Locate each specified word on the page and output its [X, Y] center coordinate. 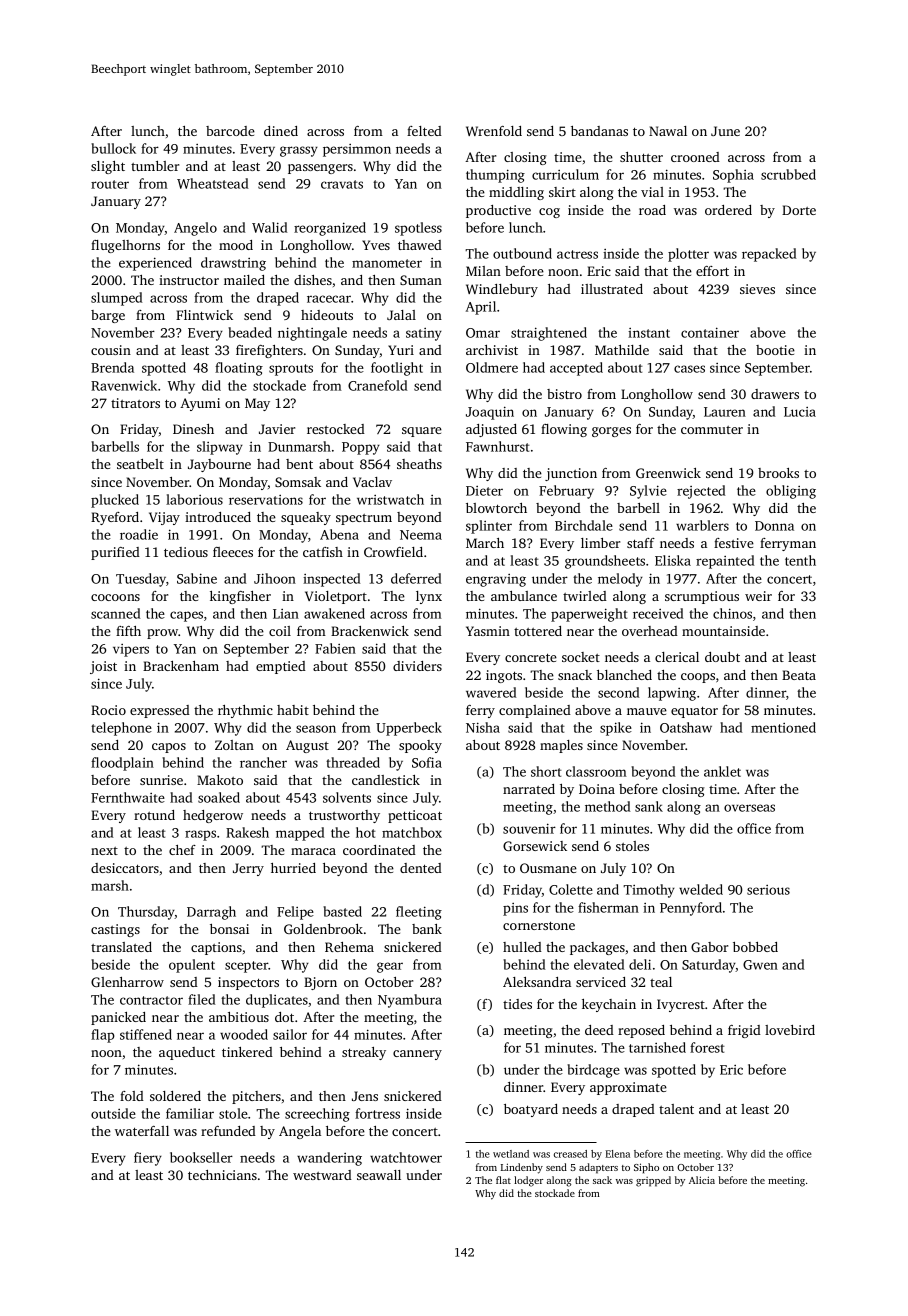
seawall [379, 1175]
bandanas [599, 131]
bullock [113, 148]
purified [115, 553]
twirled [585, 596]
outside [113, 1113]
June [725, 131]
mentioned [783, 727]
